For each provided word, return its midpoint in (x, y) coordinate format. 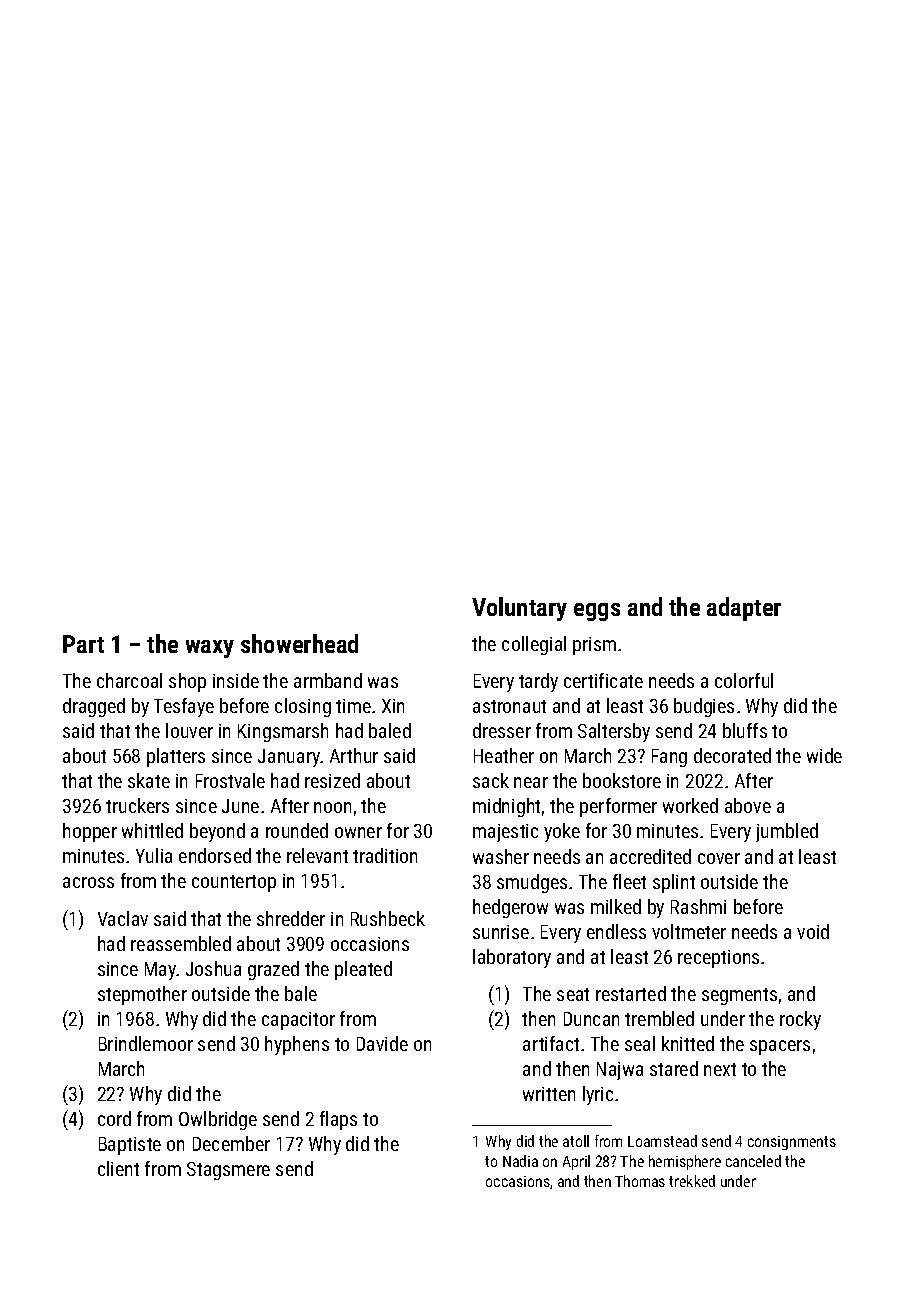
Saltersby (614, 732)
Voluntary (519, 609)
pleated (363, 970)
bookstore (622, 780)
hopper (90, 832)
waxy (210, 649)
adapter (744, 609)
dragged (94, 707)
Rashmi (698, 906)
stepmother (142, 995)
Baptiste (130, 1146)
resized (332, 780)
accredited (650, 856)
